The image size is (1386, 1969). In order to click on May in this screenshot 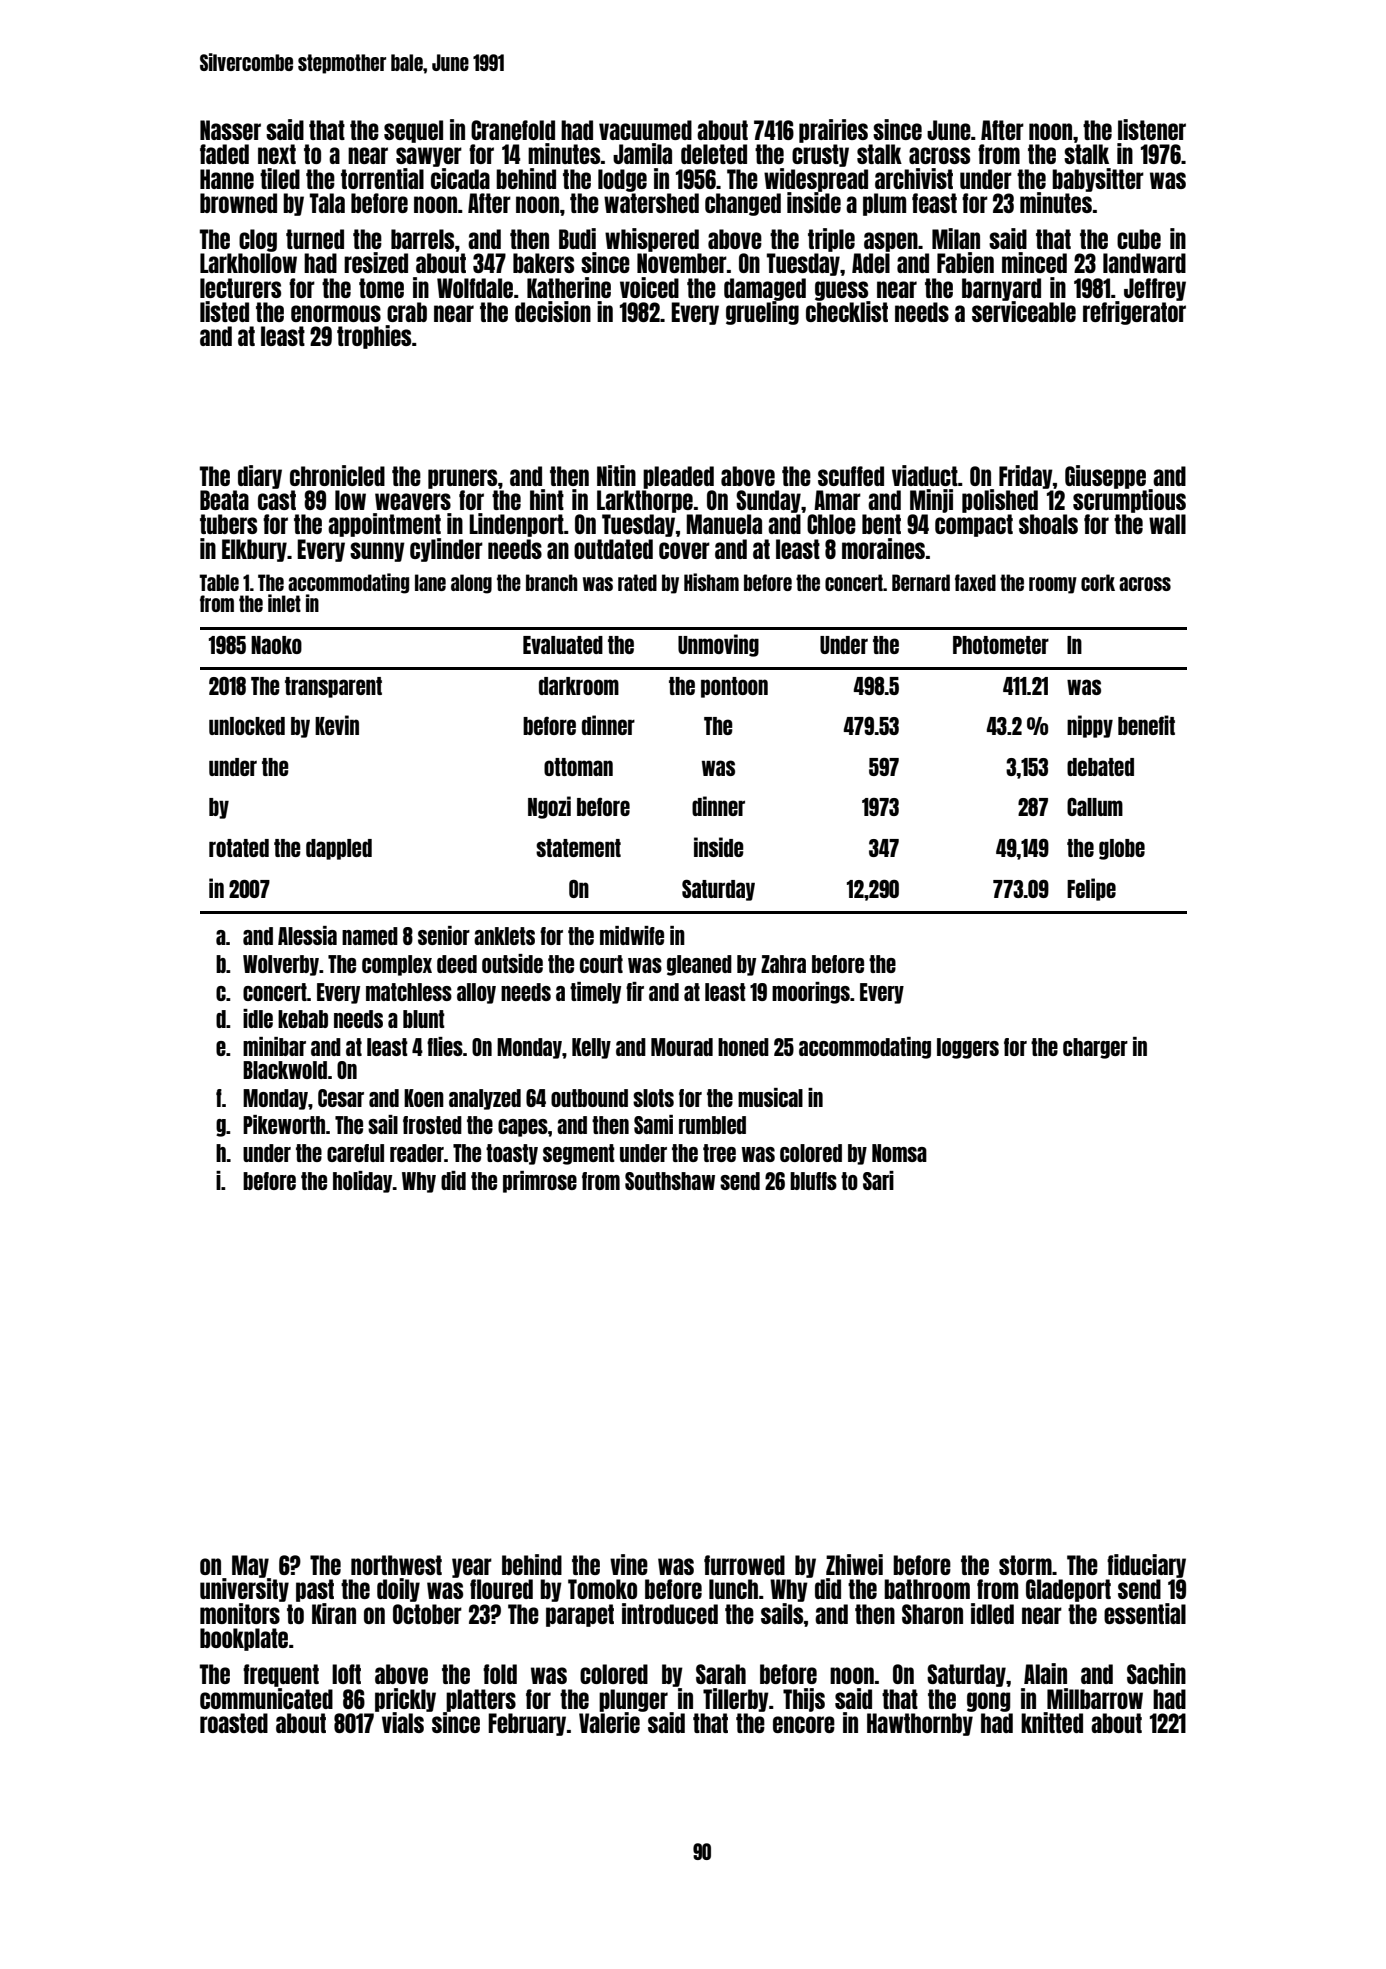, I will do `click(250, 1566)`.
